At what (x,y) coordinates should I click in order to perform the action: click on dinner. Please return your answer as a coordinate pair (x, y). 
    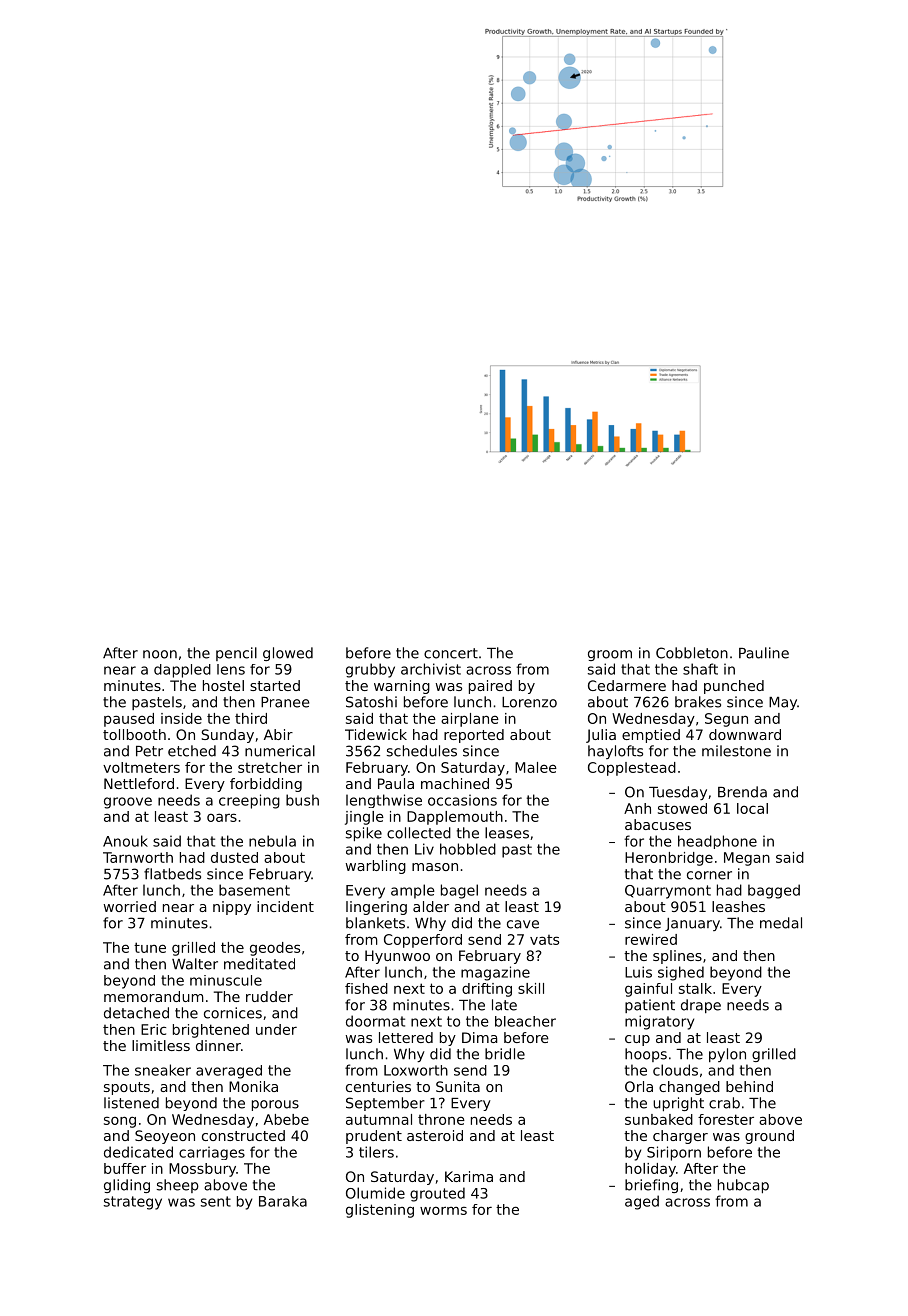
    Looking at the image, I should click on (218, 1045).
